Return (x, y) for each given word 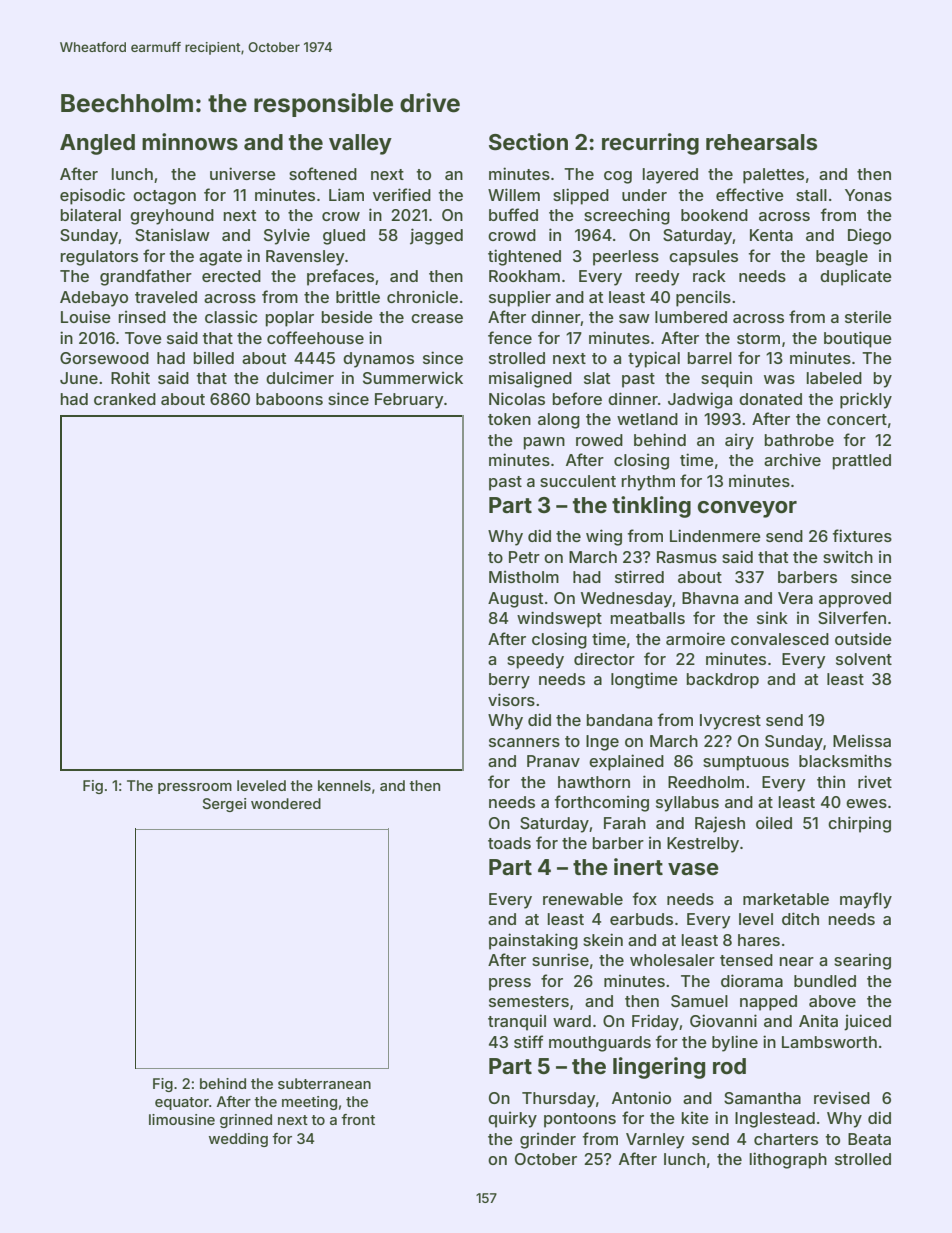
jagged (436, 236)
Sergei (224, 805)
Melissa (862, 741)
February (409, 401)
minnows (190, 141)
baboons (289, 399)
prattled (862, 462)
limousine (182, 1119)
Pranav (553, 761)
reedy (658, 278)
